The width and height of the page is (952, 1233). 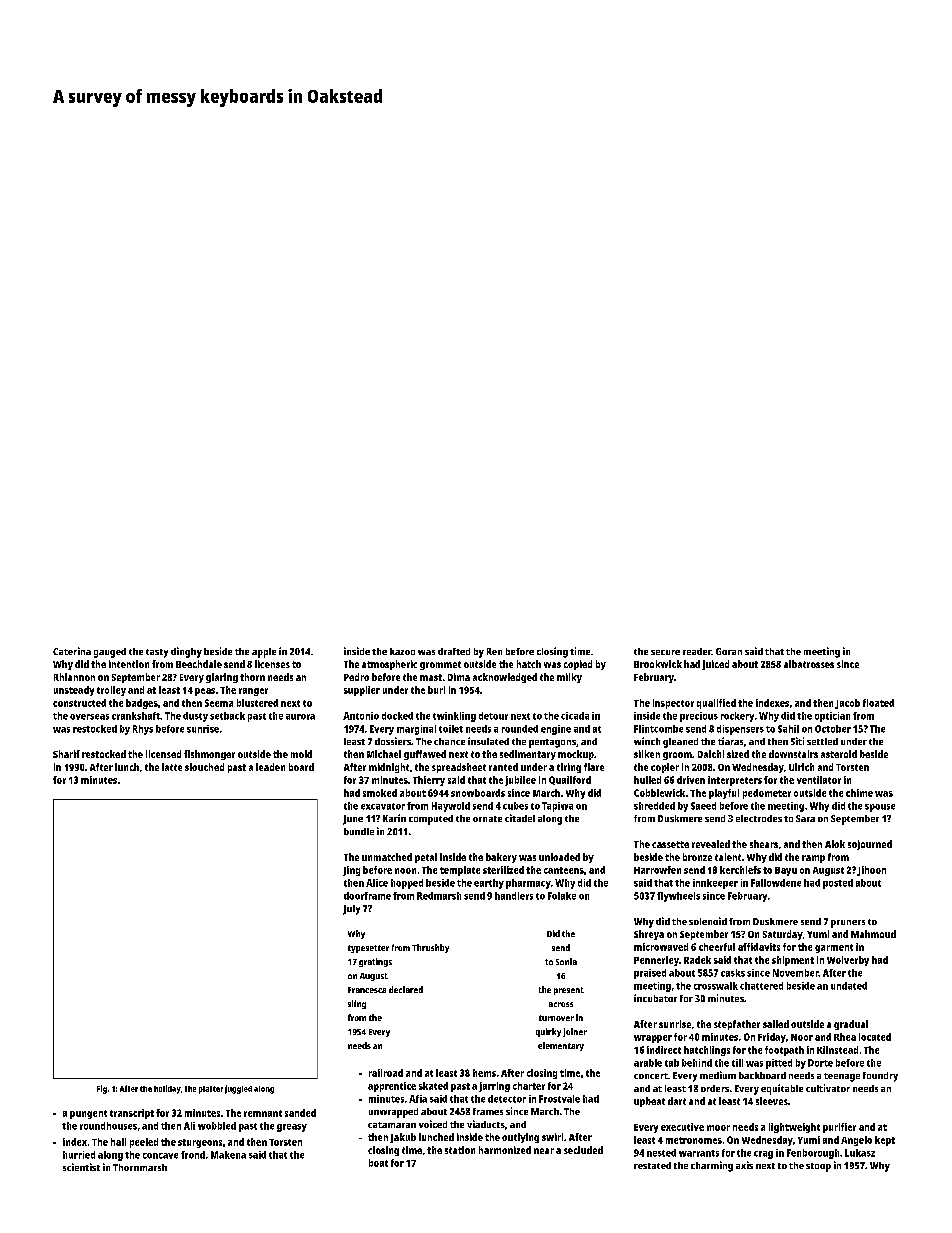 What do you see at coordinates (378, 1163) in the page?
I see `boat` at bounding box center [378, 1163].
